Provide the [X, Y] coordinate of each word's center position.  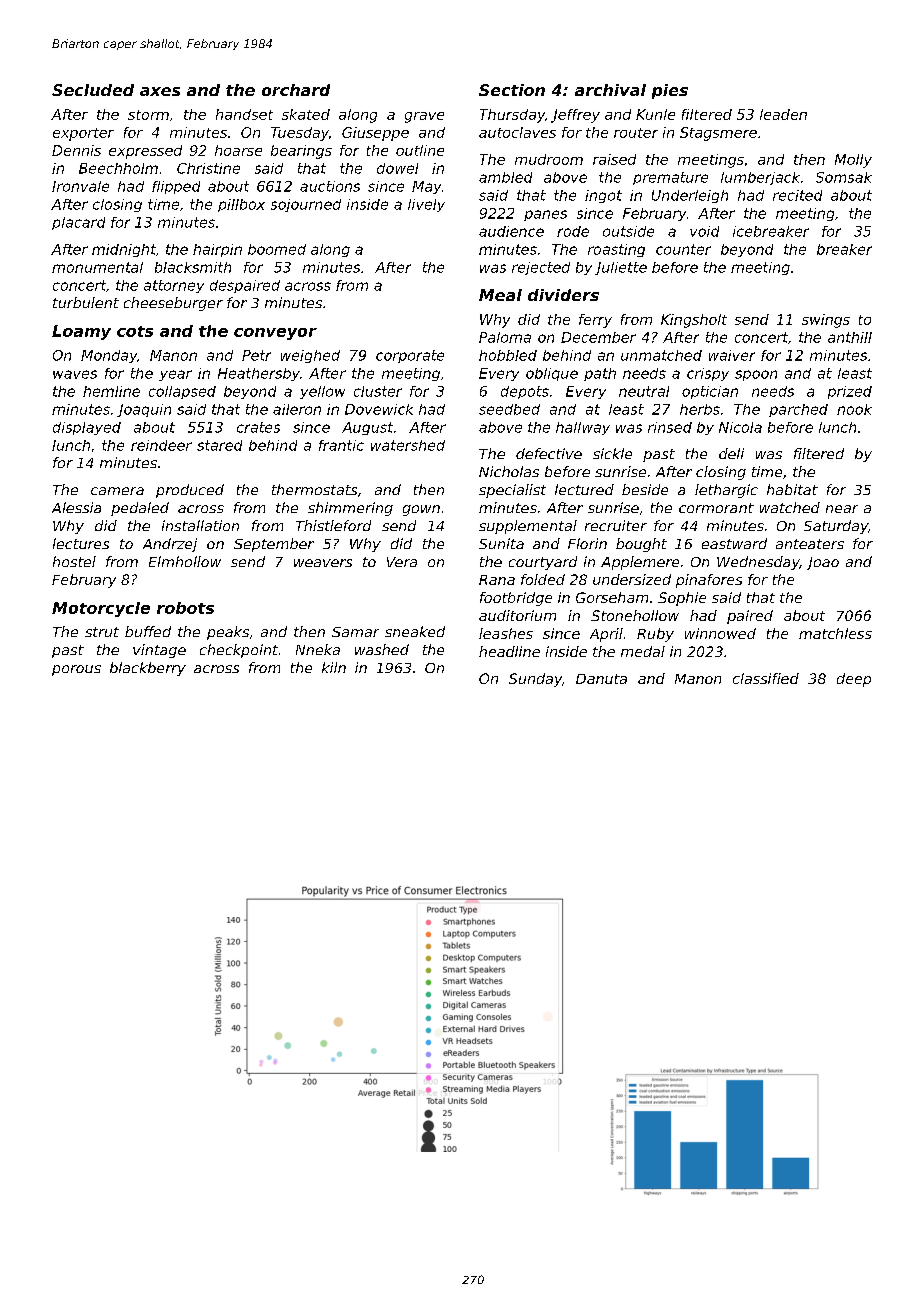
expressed [145, 152]
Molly [853, 161]
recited [797, 195]
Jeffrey [575, 116]
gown [421, 510]
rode [573, 231]
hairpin [217, 250]
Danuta [601, 679]
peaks [228, 633]
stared [219, 445]
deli [731, 453]
